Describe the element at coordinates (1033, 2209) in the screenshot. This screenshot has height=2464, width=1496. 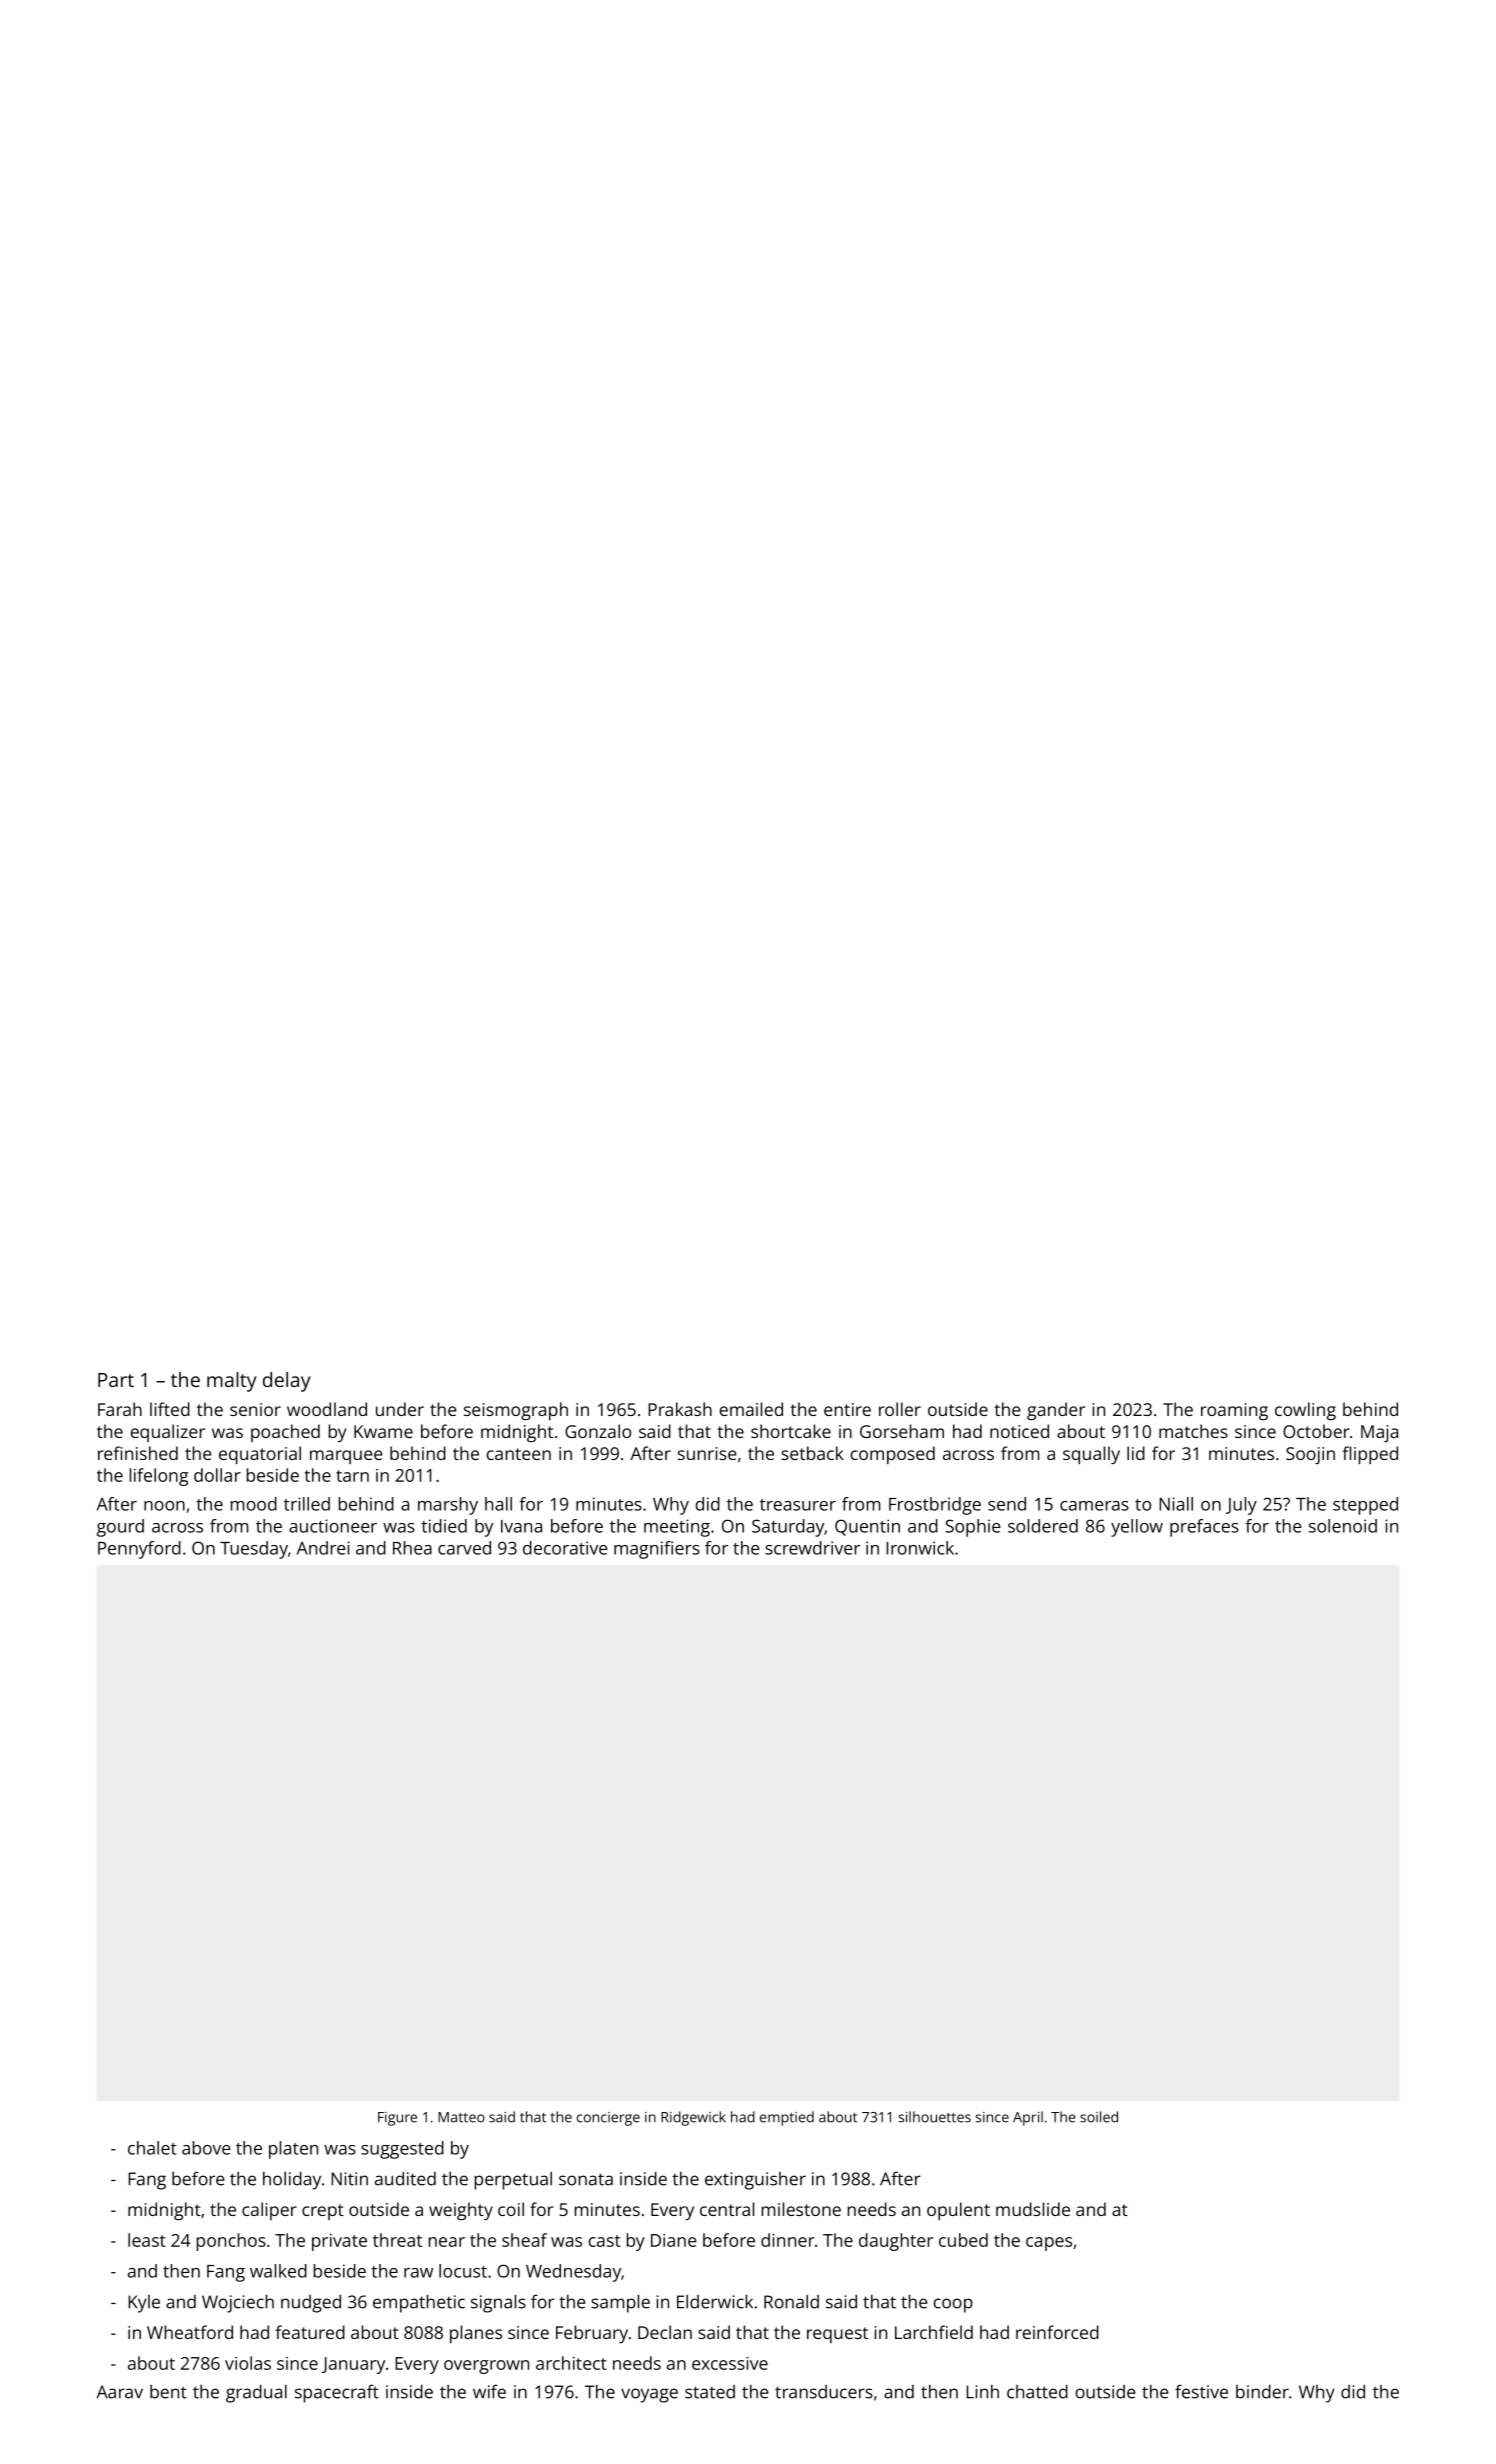
I see `mudslide` at that location.
